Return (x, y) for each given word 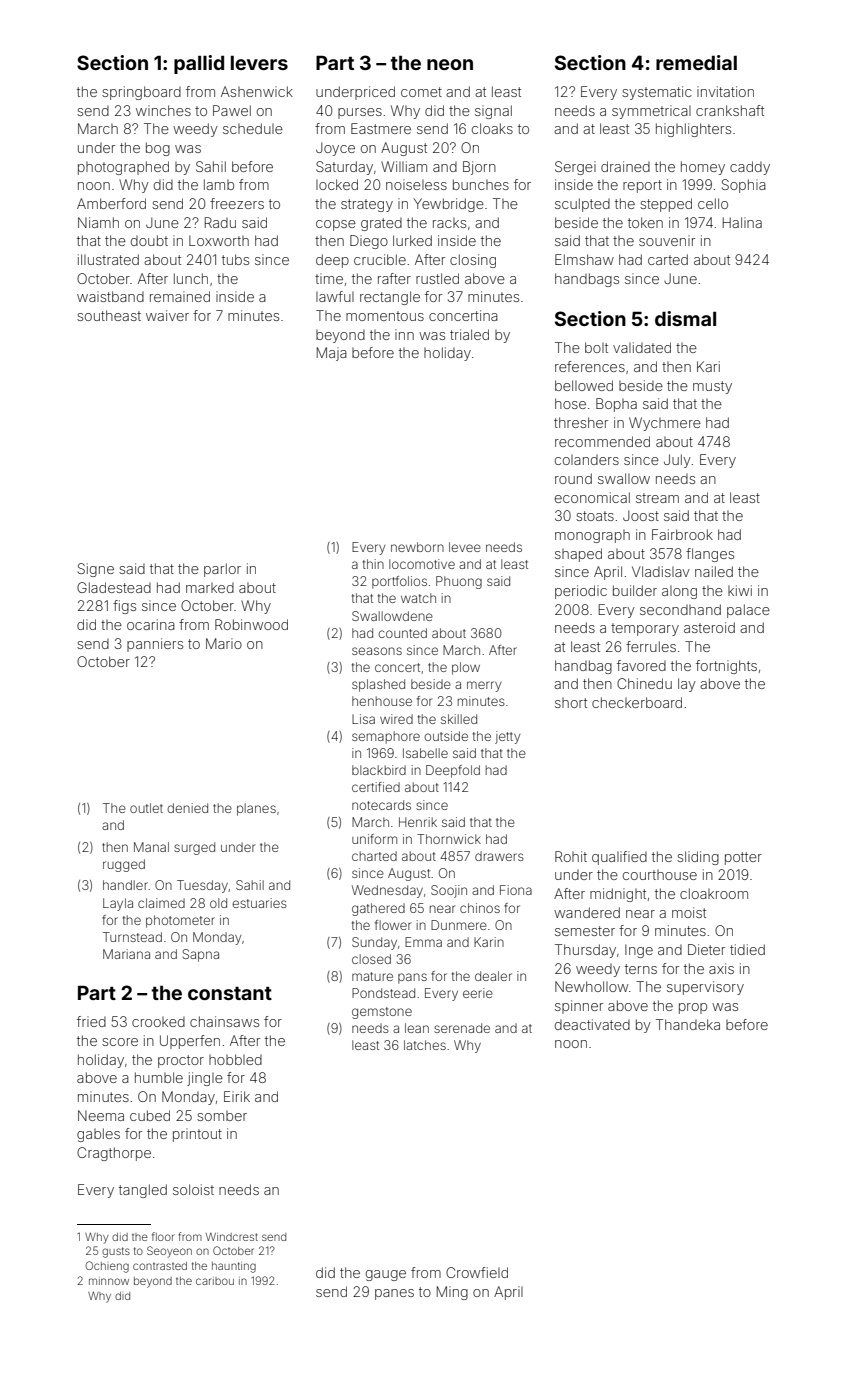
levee (465, 547)
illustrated (108, 259)
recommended (602, 441)
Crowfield (477, 1272)
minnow (109, 1281)
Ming (452, 1293)
